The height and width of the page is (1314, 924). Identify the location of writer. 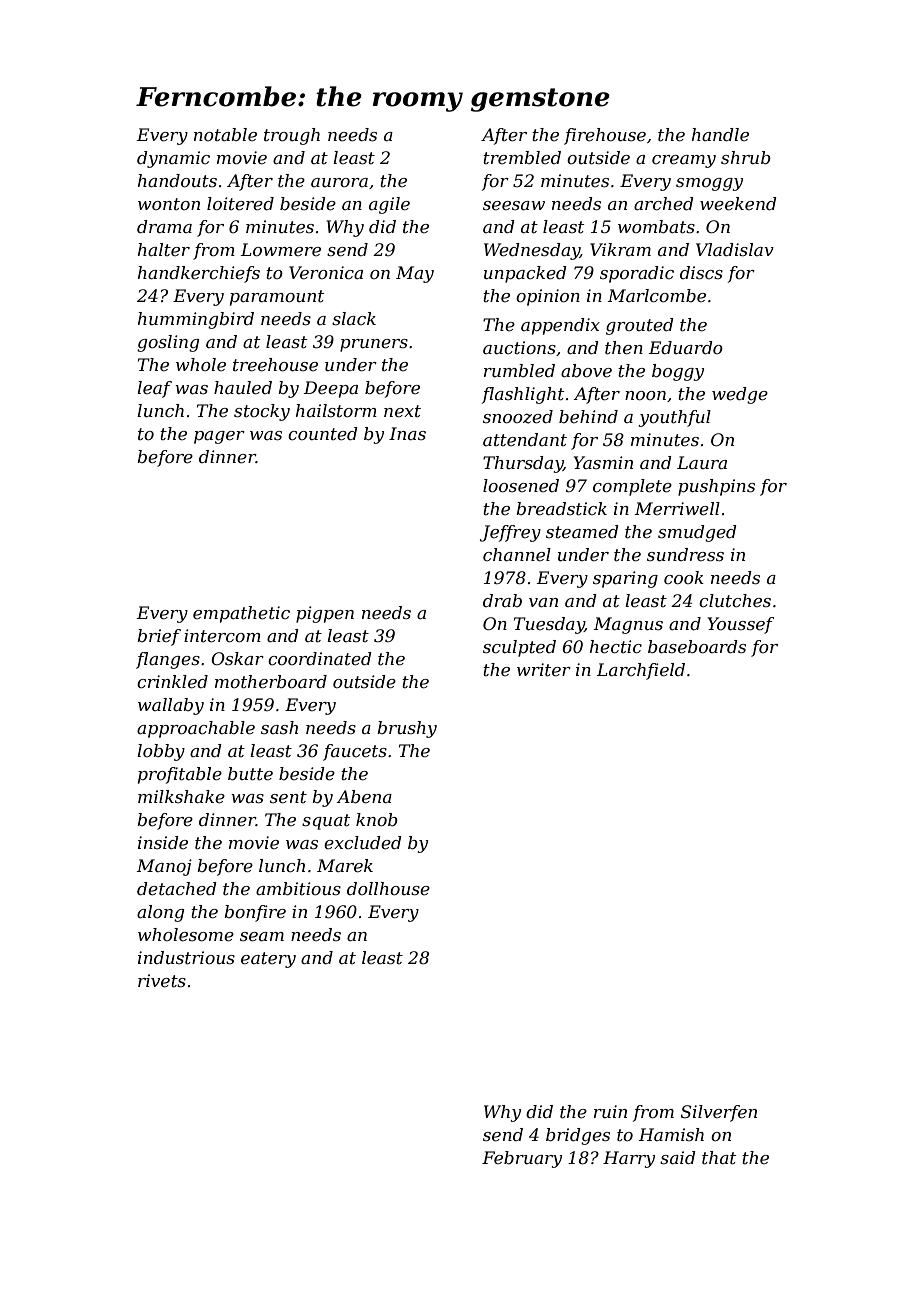
(544, 670).
